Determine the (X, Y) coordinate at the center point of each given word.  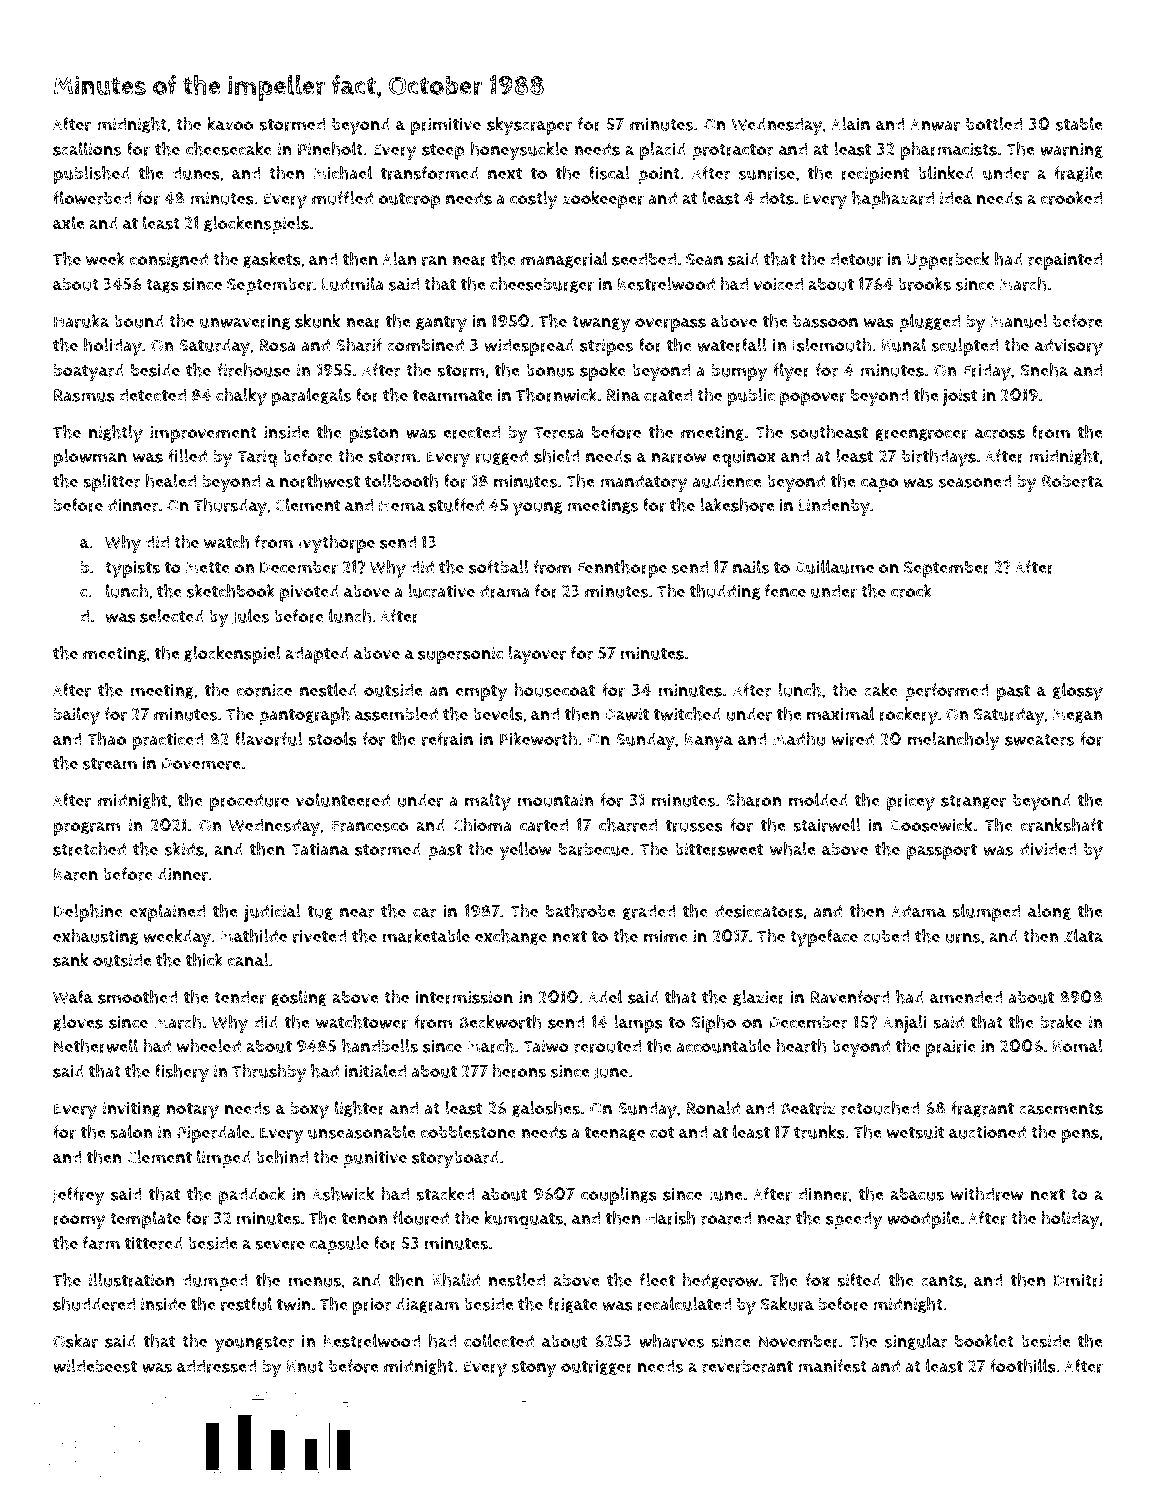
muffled (342, 198)
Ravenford (850, 997)
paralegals (311, 397)
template (145, 1220)
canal (248, 960)
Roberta (1072, 481)
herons (519, 1071)
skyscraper (529, 126)
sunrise (767, 173)
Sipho (713, 1024)
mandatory (644, 483)
